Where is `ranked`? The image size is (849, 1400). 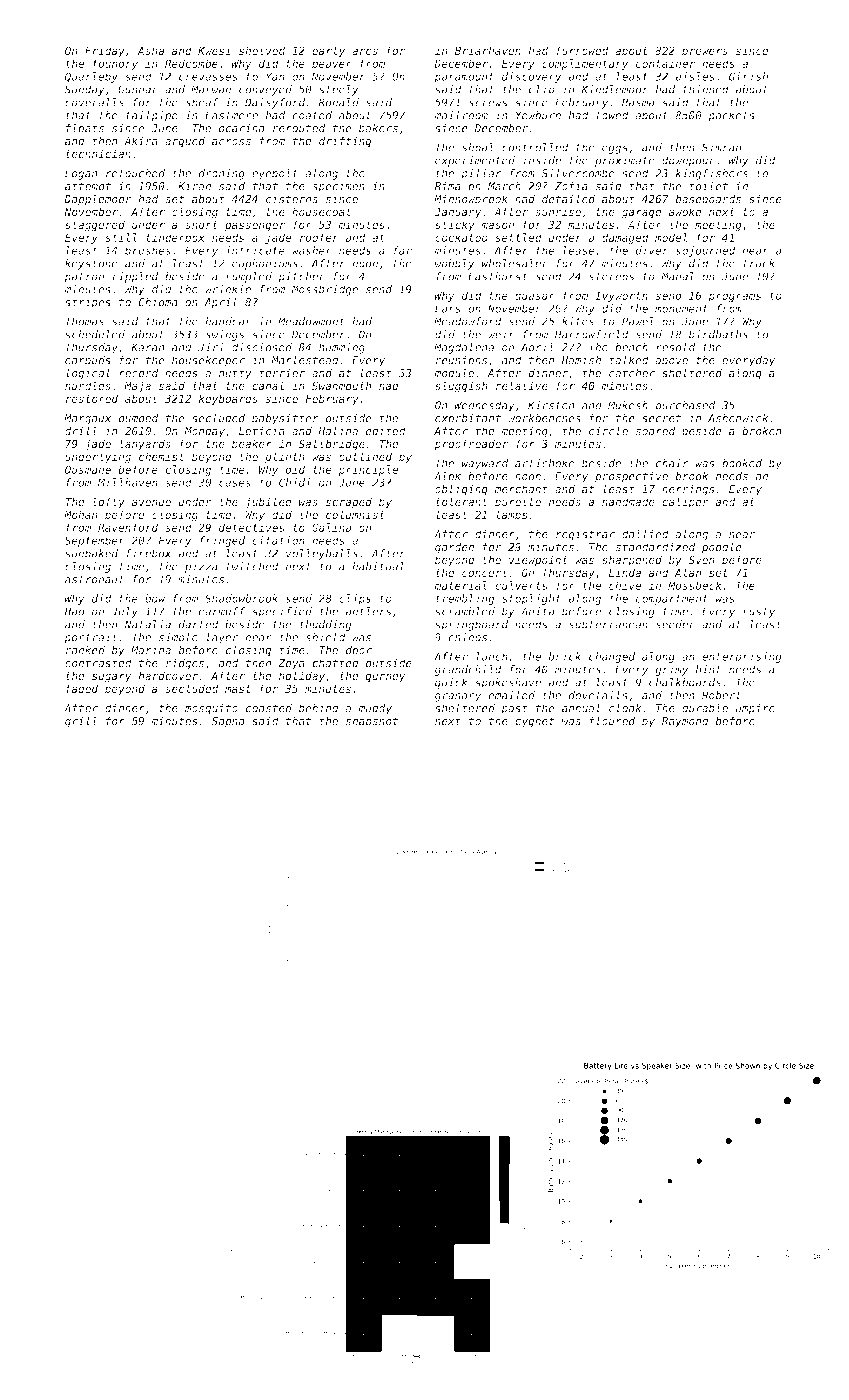 ranked is located at coordinates (85, 650).
